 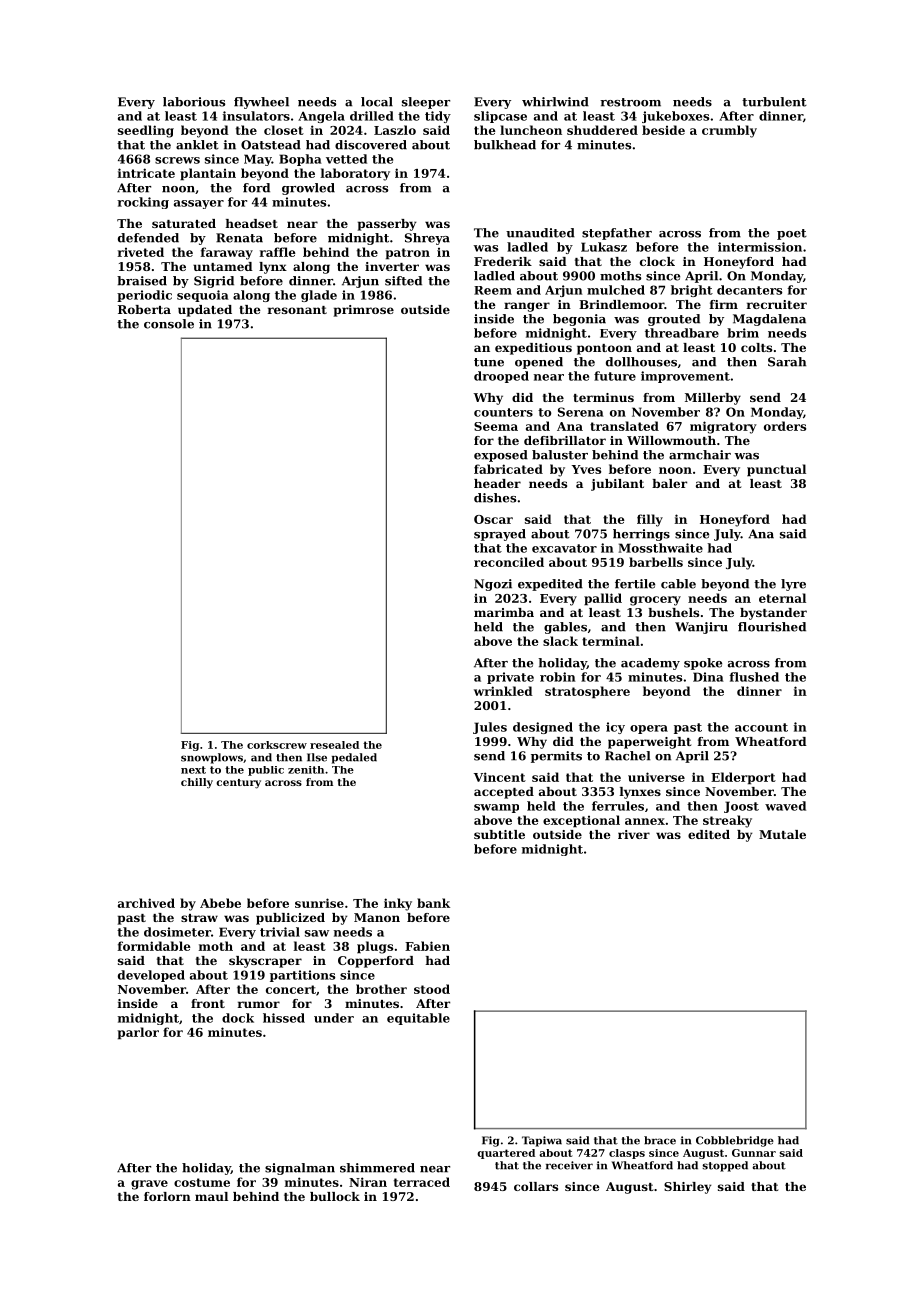 What do you see at coordinates (377, 102) in the page?
I see `local` at bounding box center [377, 102].
